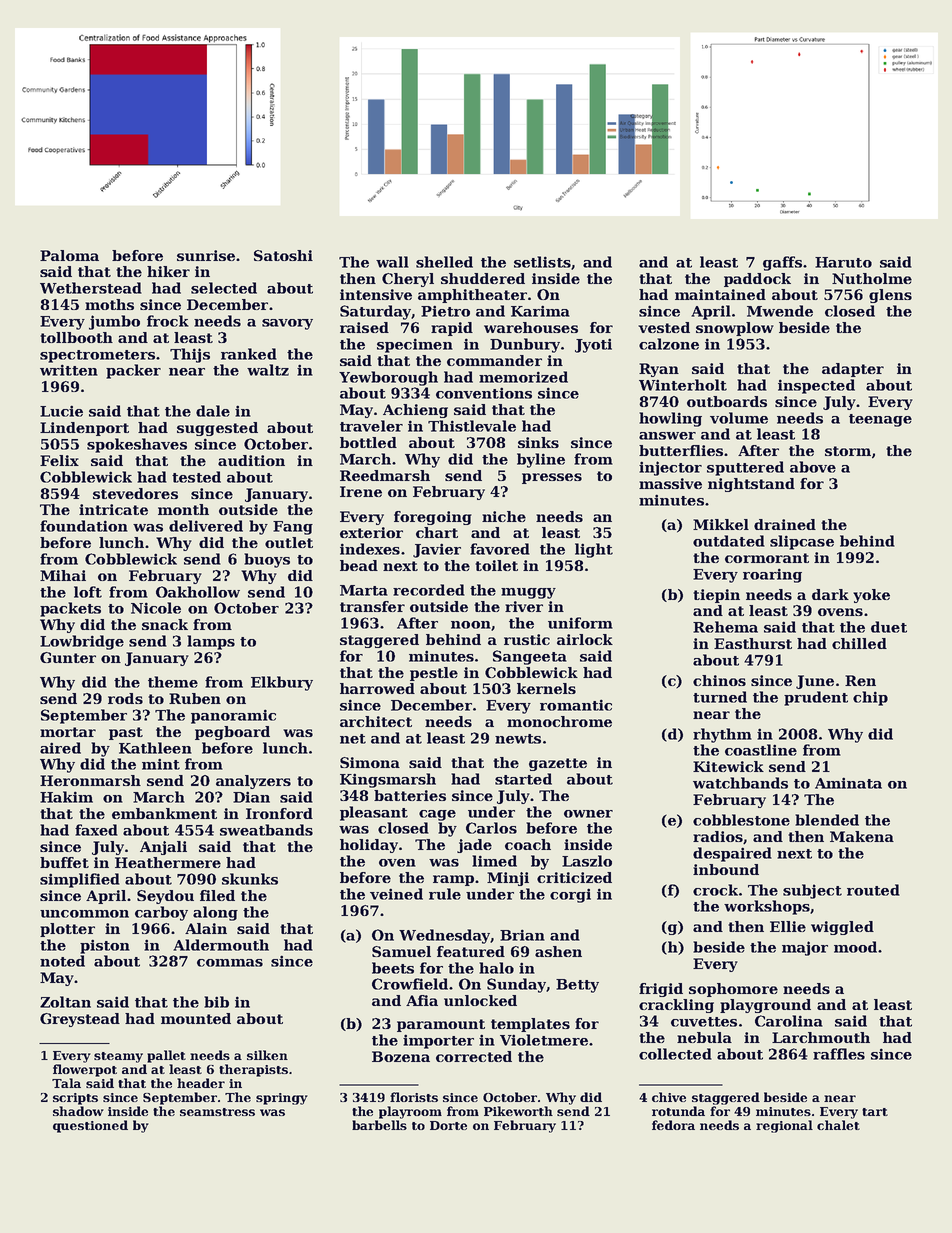 This page has width=952, height=1233. What do you see at coordinates (780, 311) in the page?
I see `Mwende` at bounding box center [780, 311].
